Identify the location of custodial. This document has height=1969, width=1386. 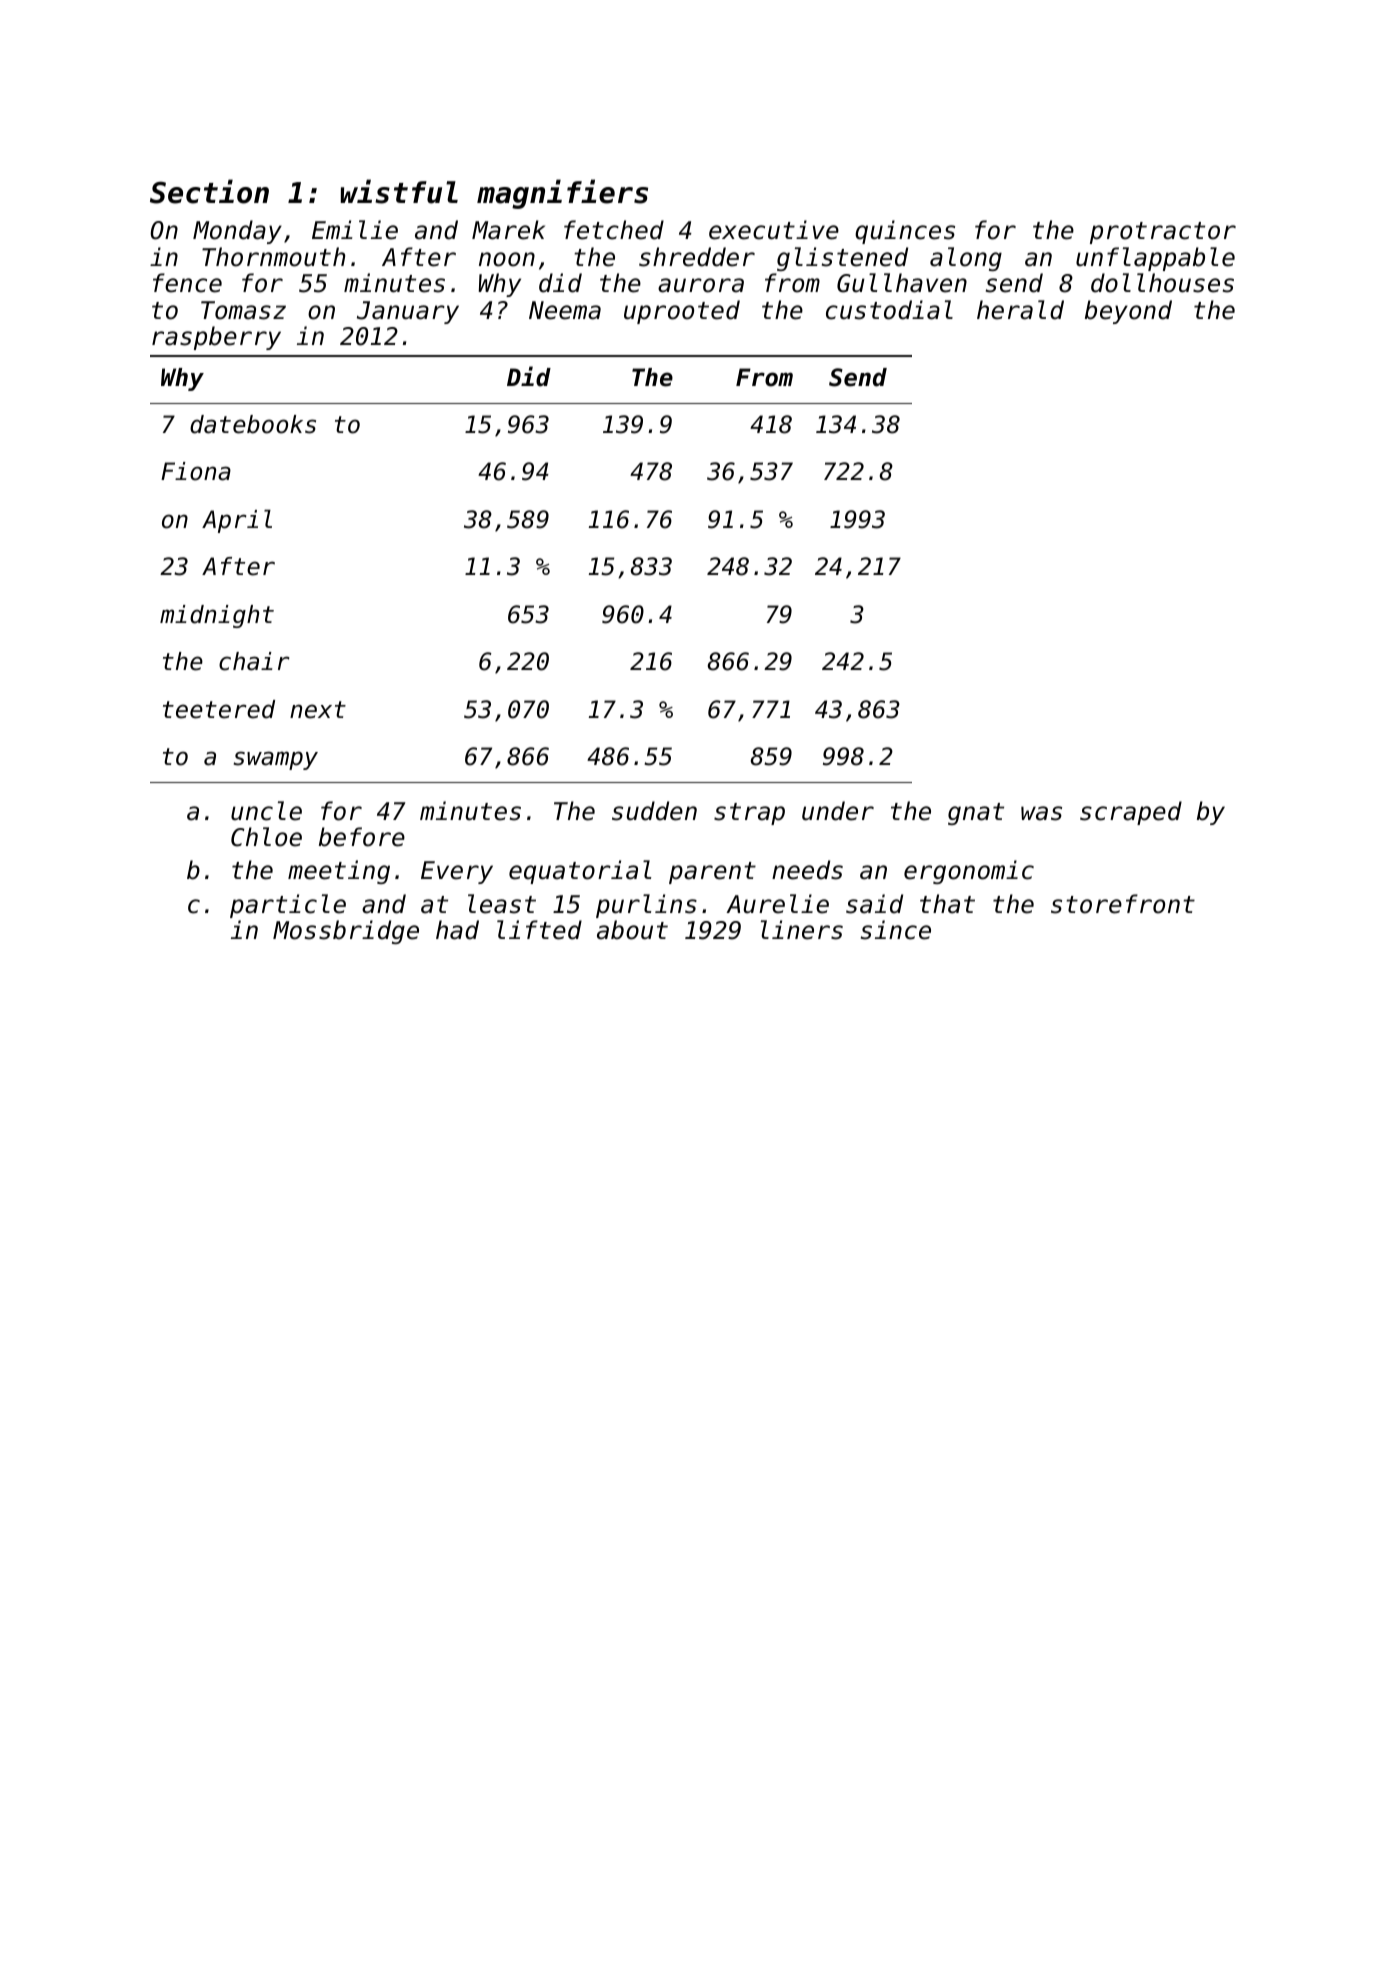
(889, 310).
